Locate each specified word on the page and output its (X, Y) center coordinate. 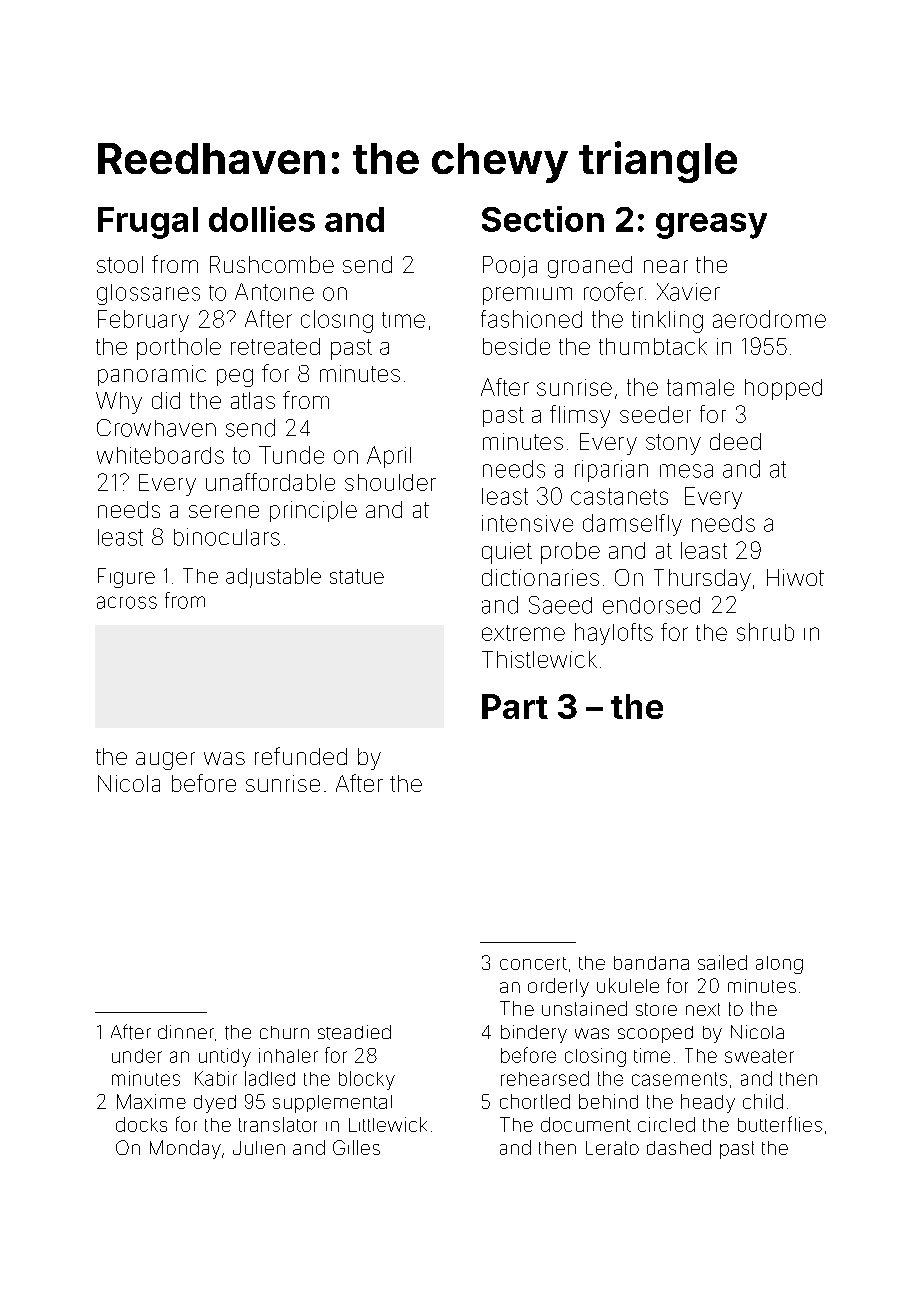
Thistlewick (539, 659)
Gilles (356, 1147)
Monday (185, 1149)
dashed (679, 1147)
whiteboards (160, 455)
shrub (765, 632)
